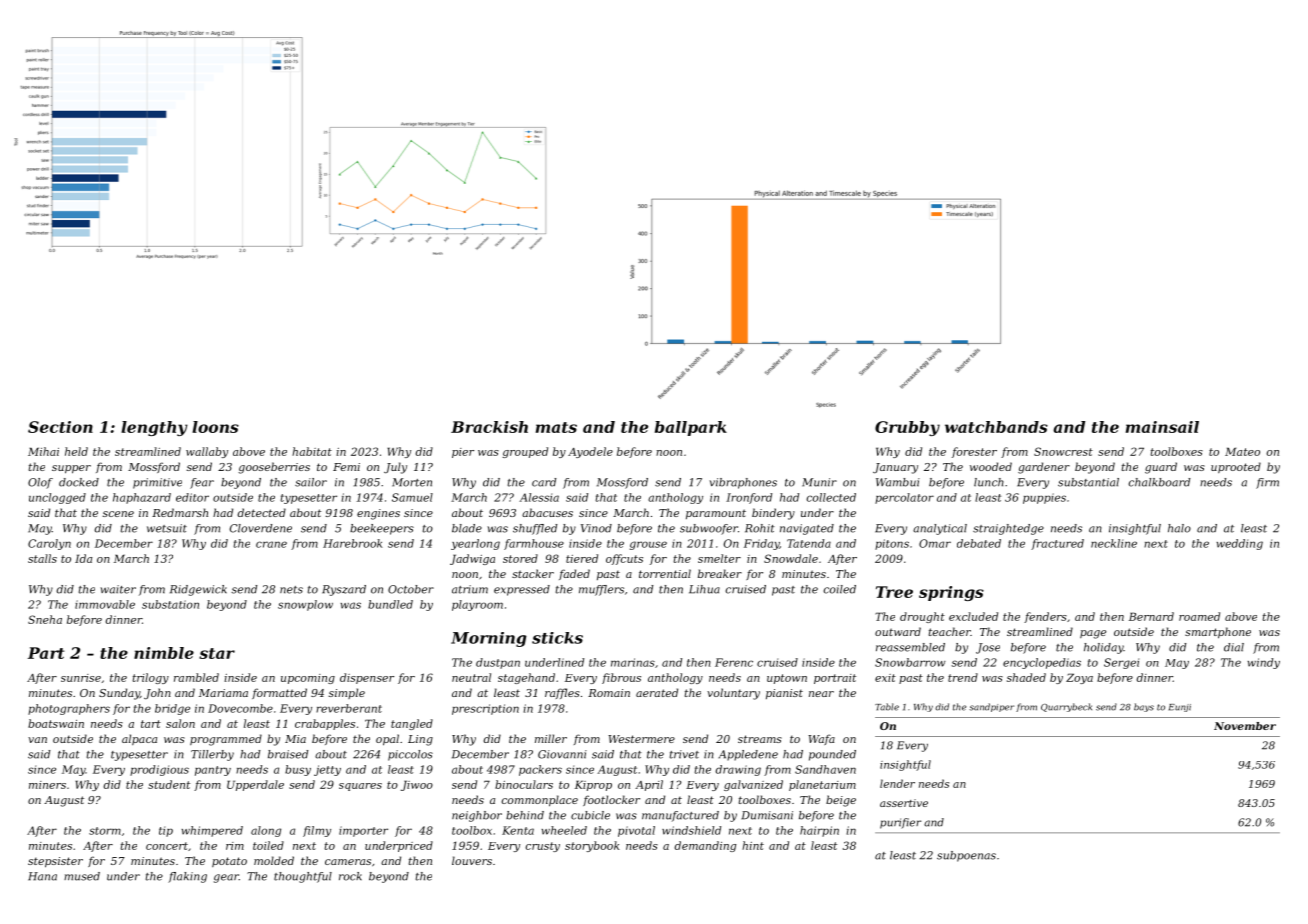  Describe the element at coordinates (907, 428) in the document. I see `Grubby` at that location.
